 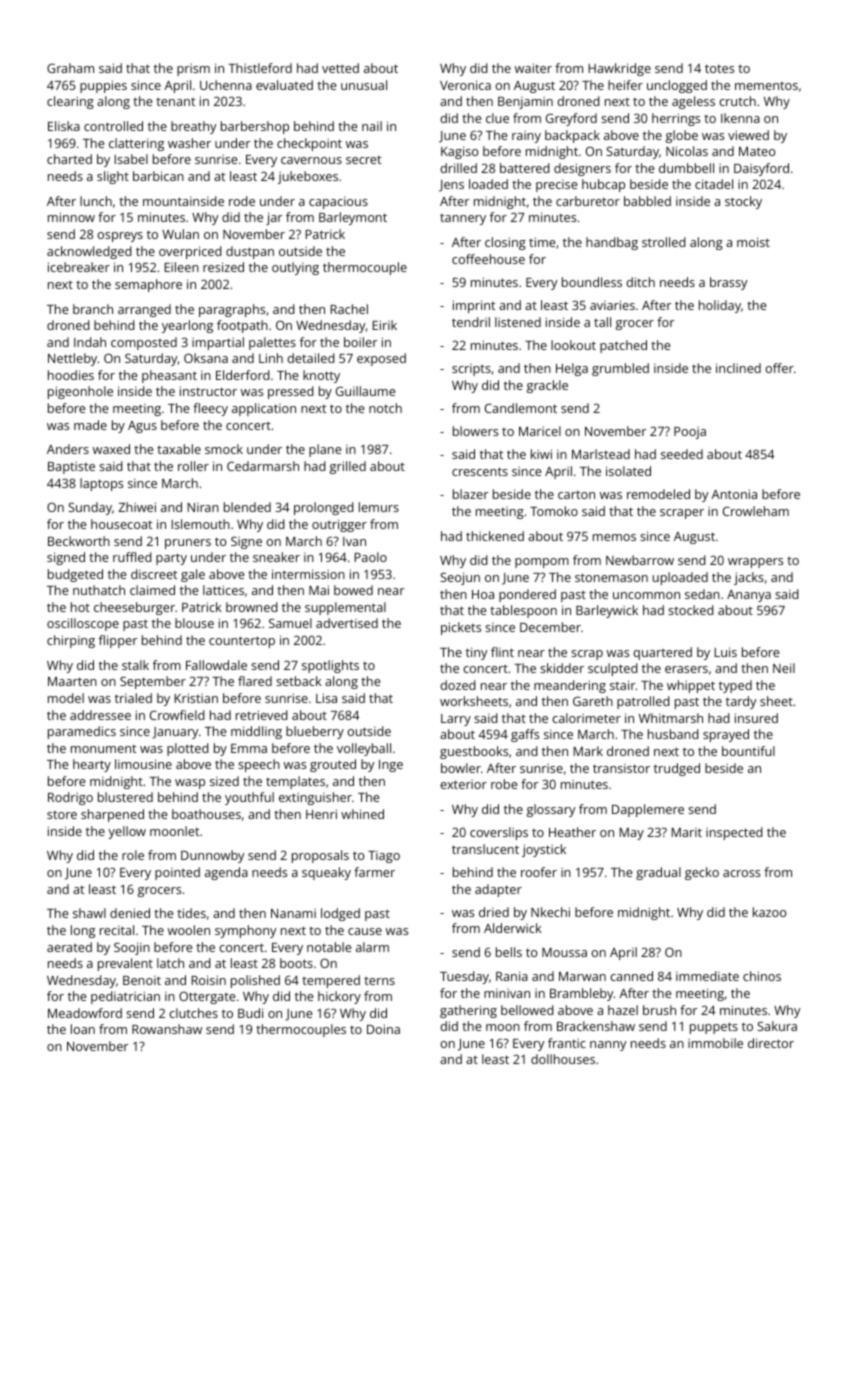 I want to click on rode, so click(x=242, y=201).
